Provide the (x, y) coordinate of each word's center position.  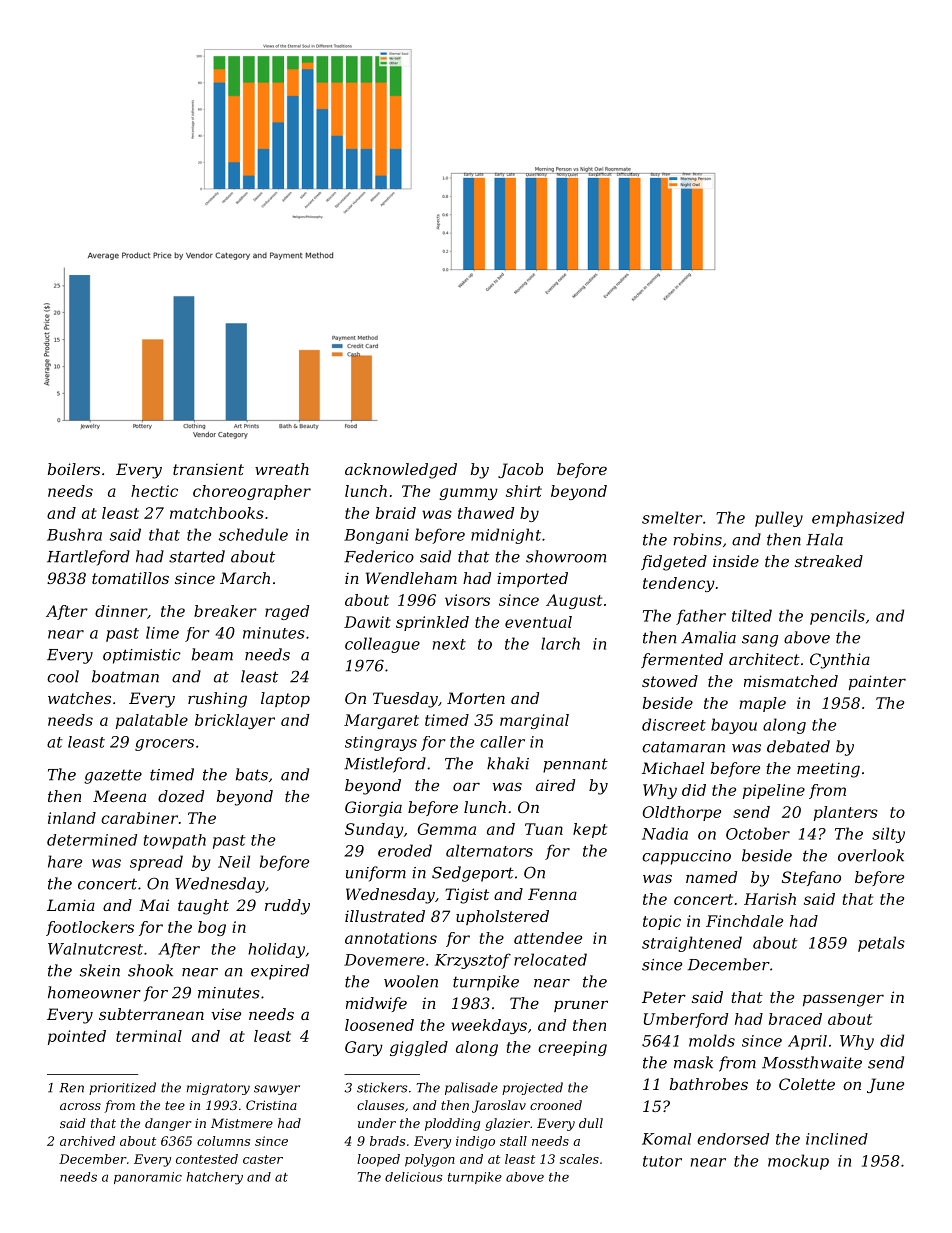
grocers (164, 745)
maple (762, 704)
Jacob (520, 470)
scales (579, 1159)
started (197, 556)
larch (560, 643)
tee (175, 1105)
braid (396, 513)
